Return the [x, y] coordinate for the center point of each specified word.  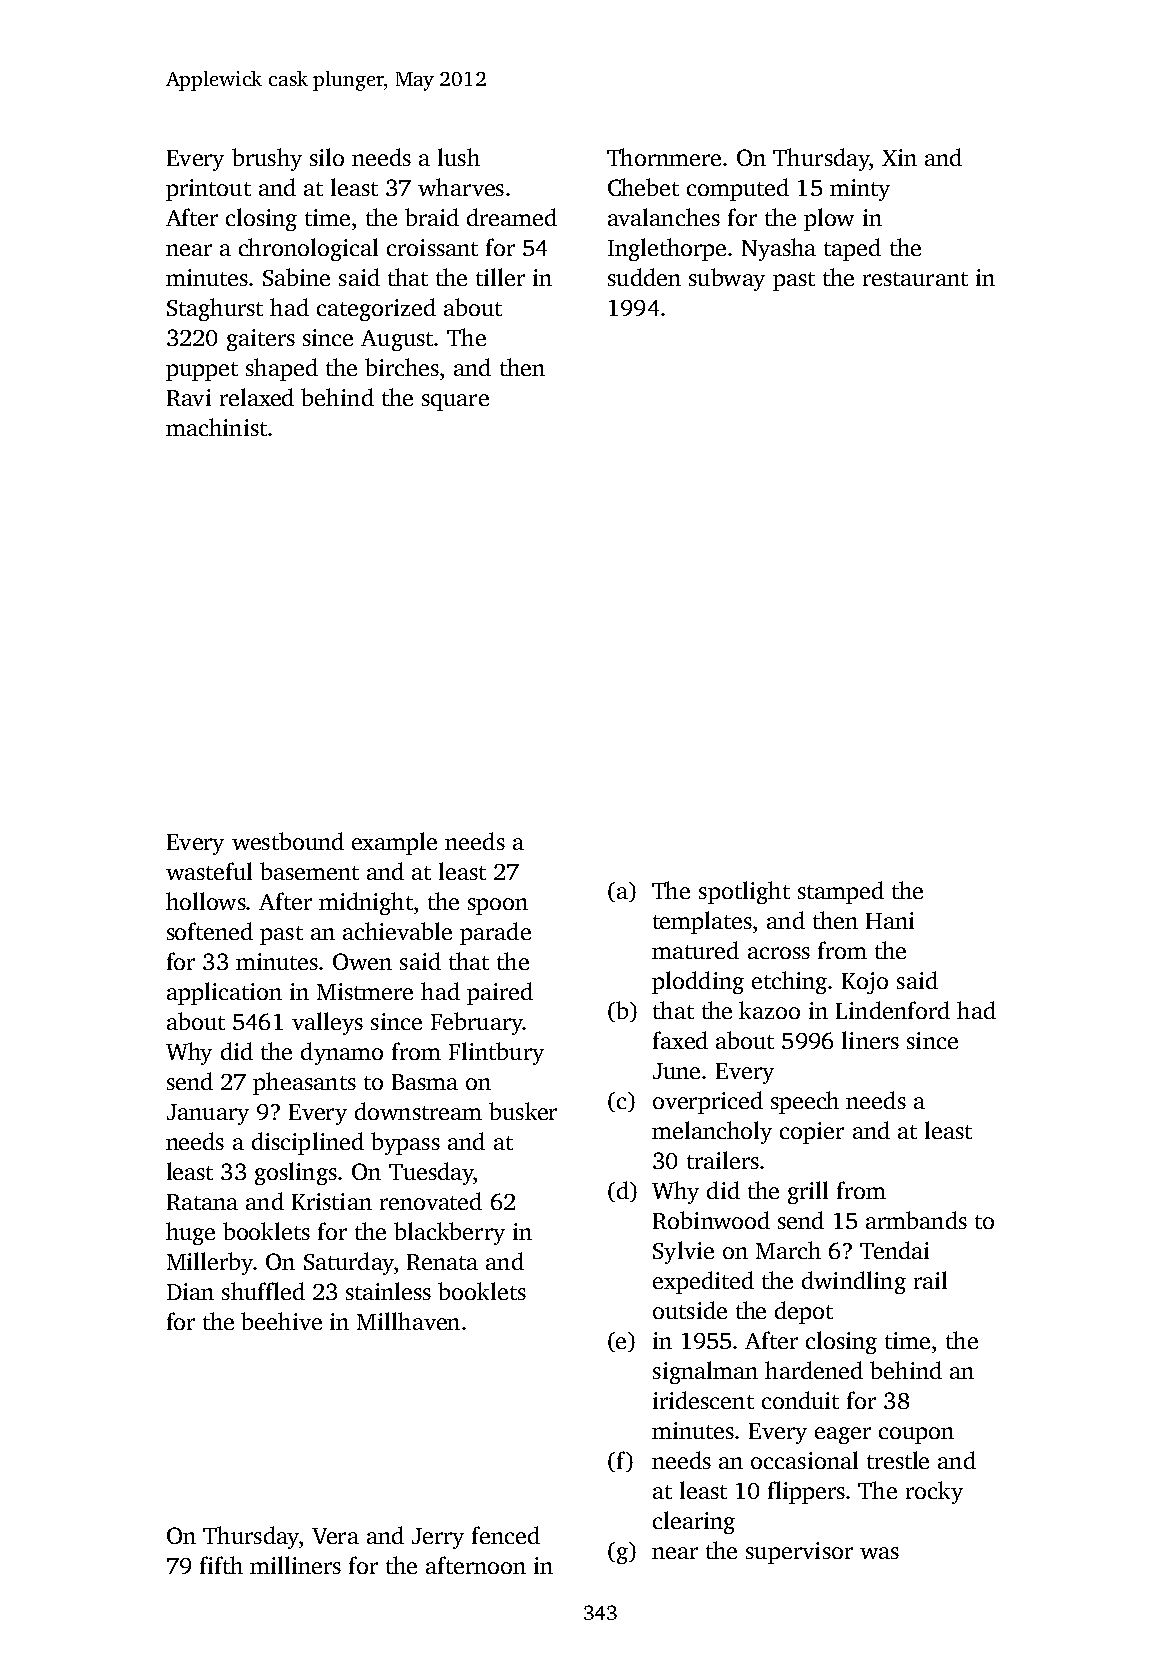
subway [727, 279]
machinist [216, 427]
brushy [267, 159]
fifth [221, 1565]
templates [702, 922]
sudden [644, 277]
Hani [890, 920]
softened [210, 931]
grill [808, 1192]
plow [829, 219]
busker [523, 1111]
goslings [296, 1173]
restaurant [915, 279]
